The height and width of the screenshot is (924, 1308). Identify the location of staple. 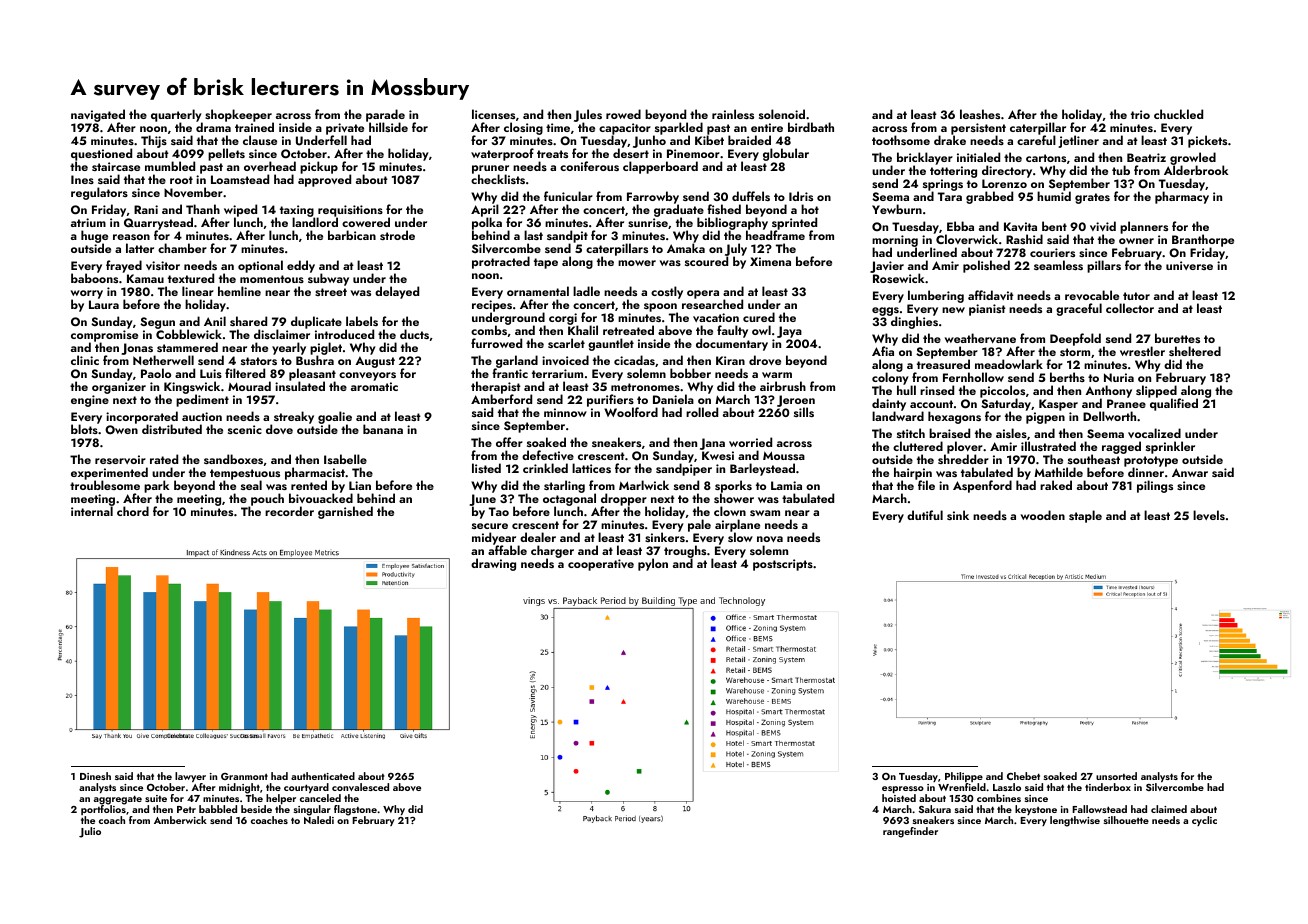
(1085, 516).
